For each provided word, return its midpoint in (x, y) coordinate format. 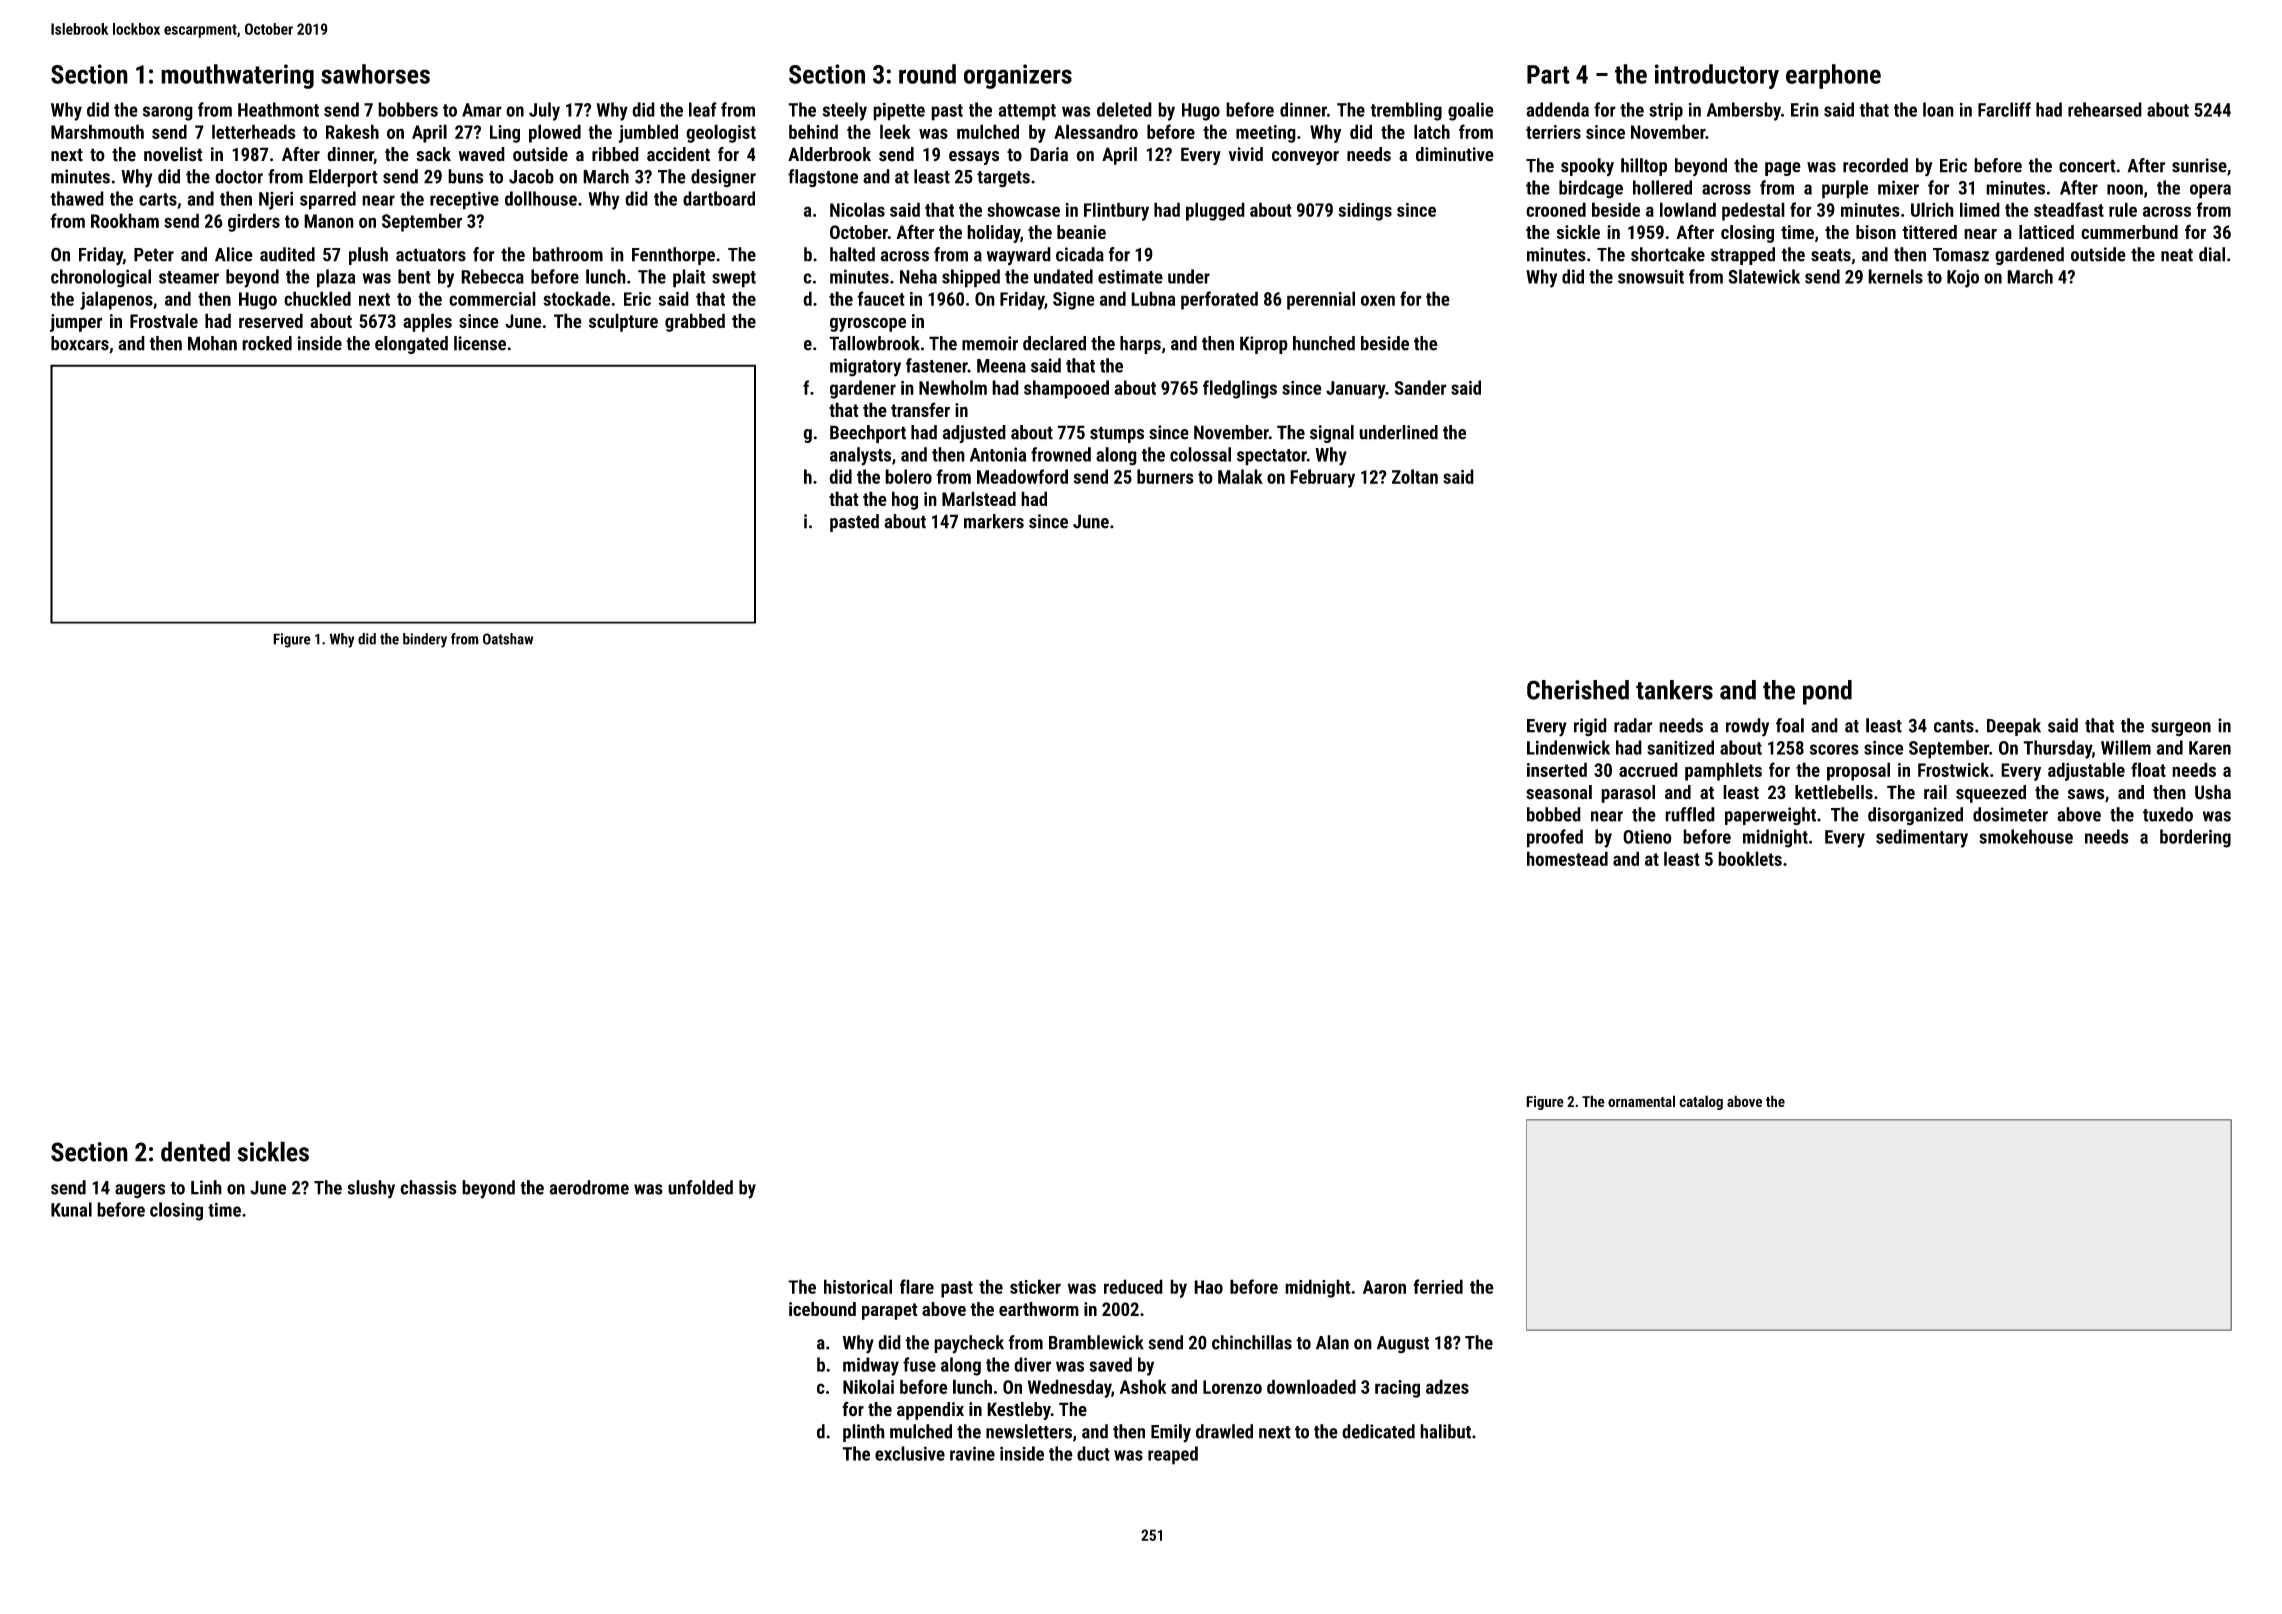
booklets (1750, 858)
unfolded (700, 1187)
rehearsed (2105, 109)
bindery (425, 640)
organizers (1018, 76)
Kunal (71, 1209)
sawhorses (375, 74)
